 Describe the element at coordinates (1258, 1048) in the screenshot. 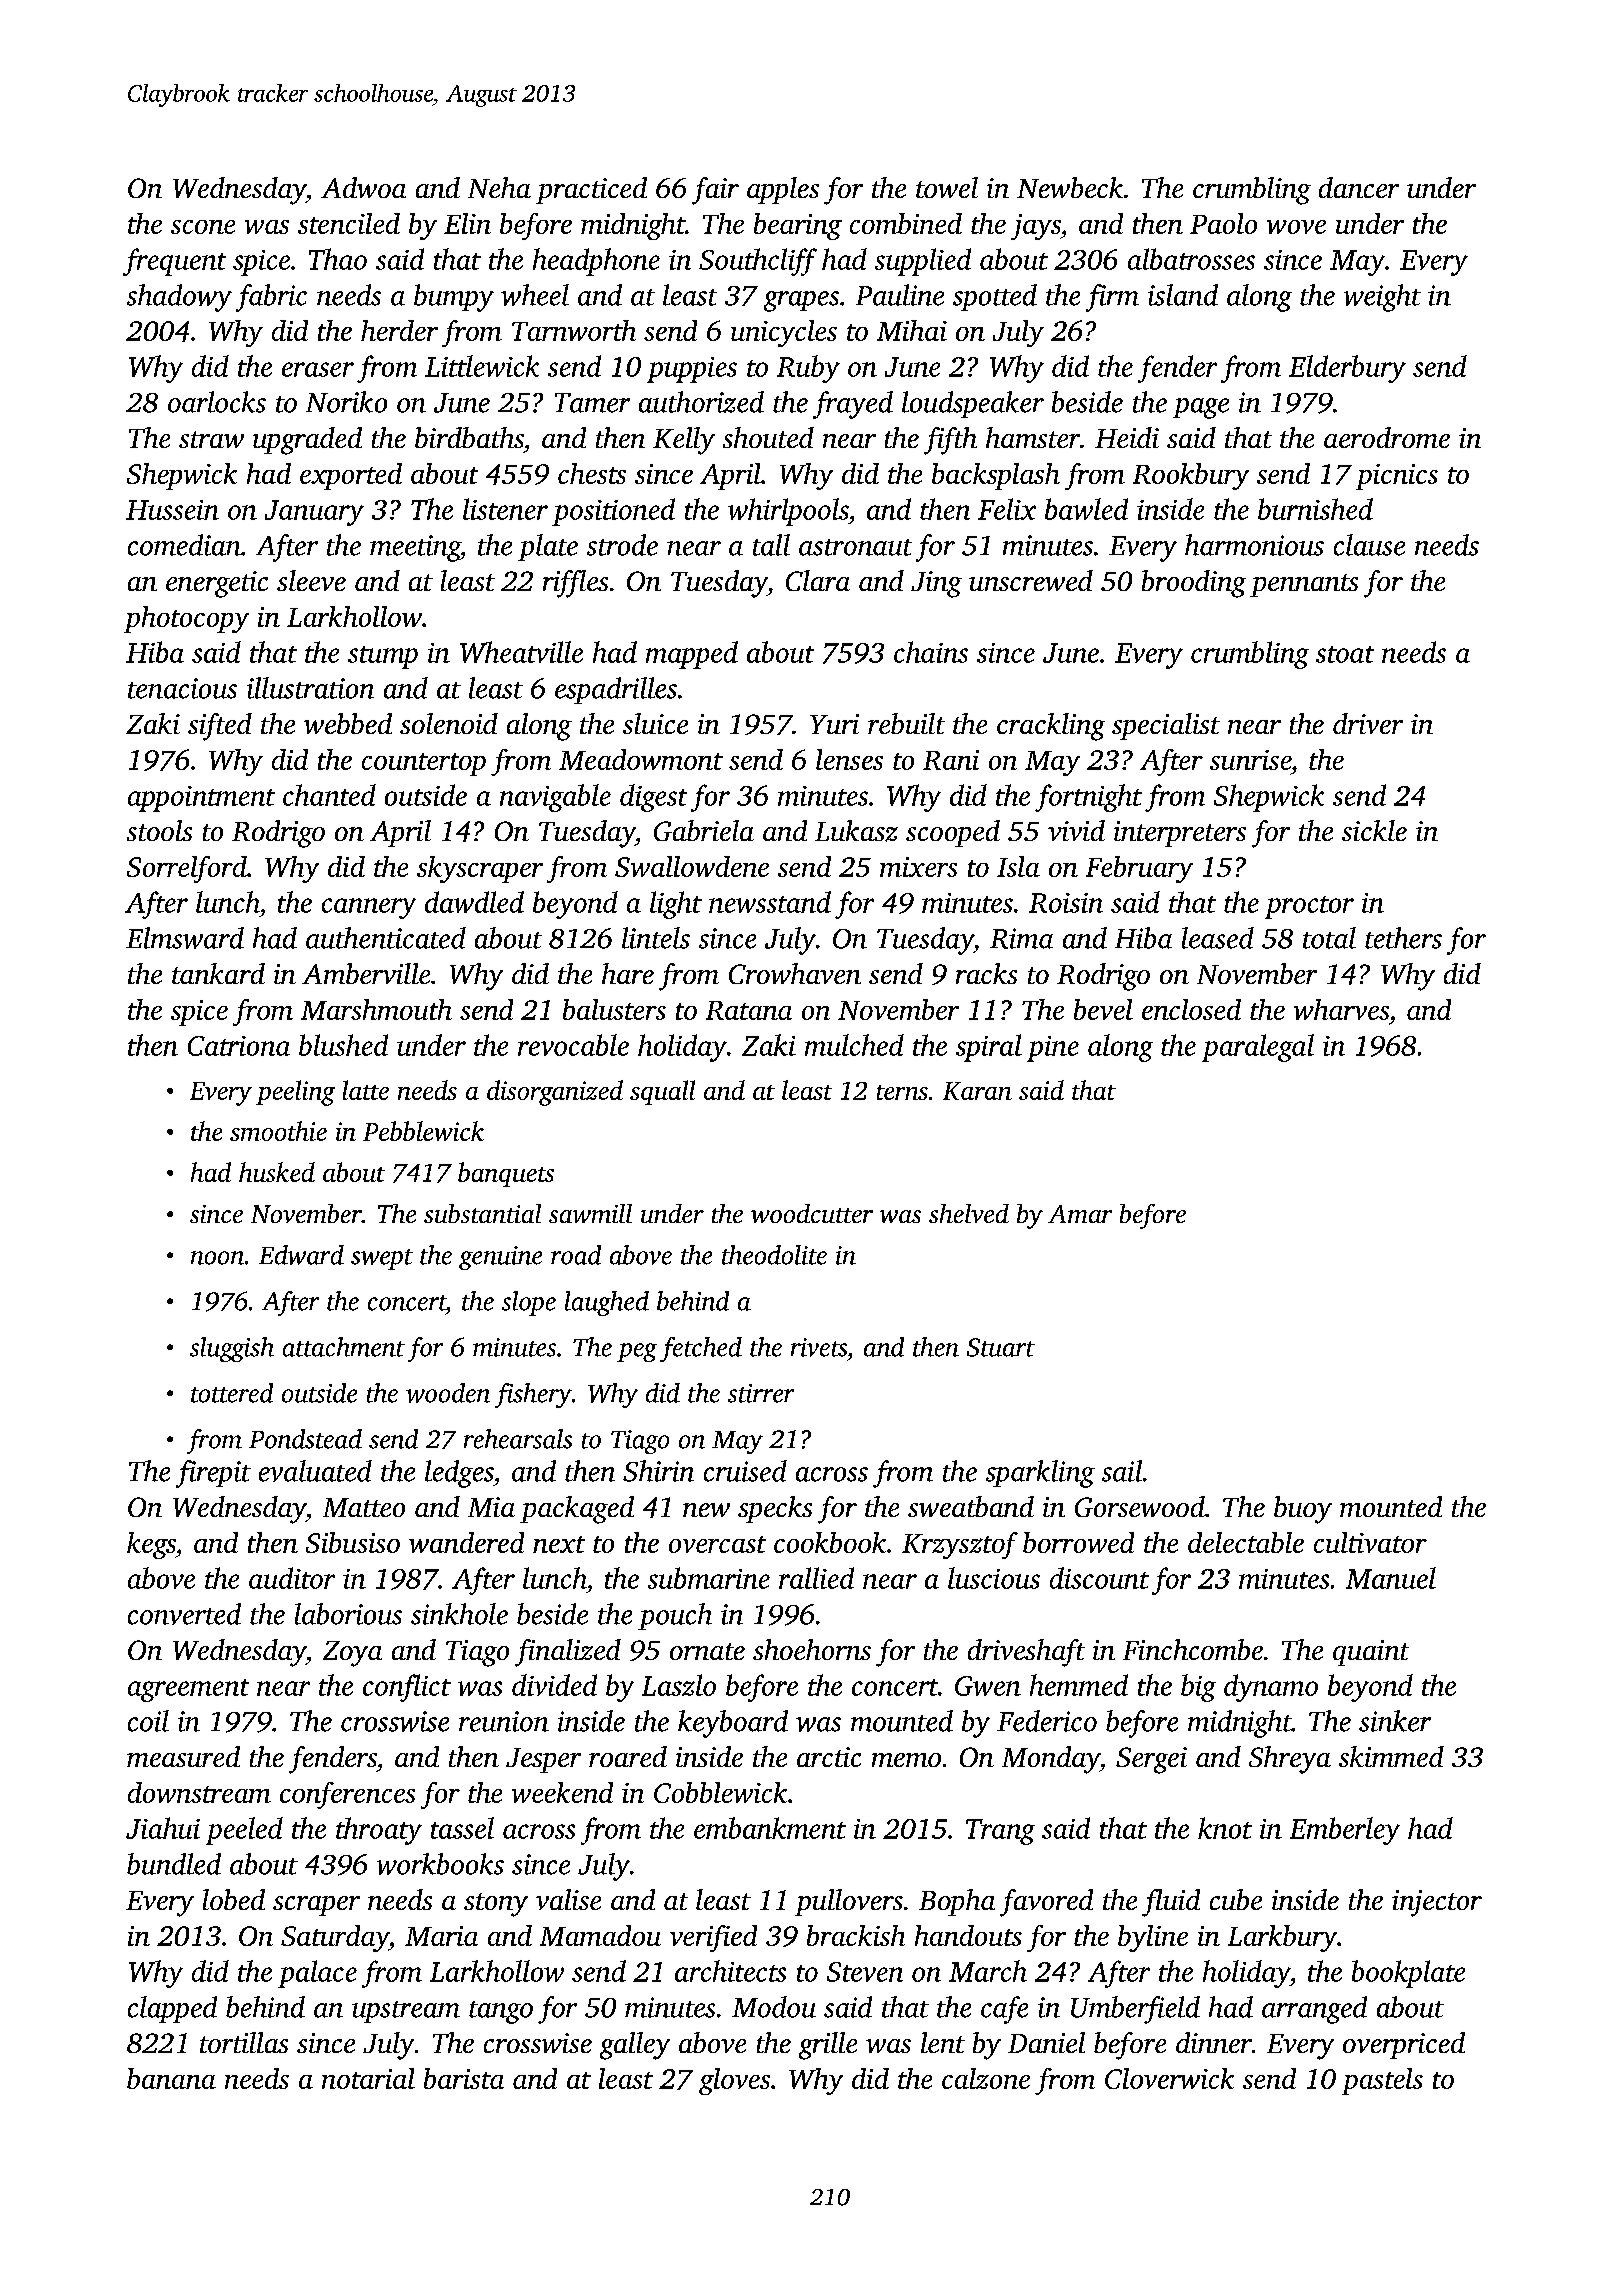

I see `paralegal` at that location.
